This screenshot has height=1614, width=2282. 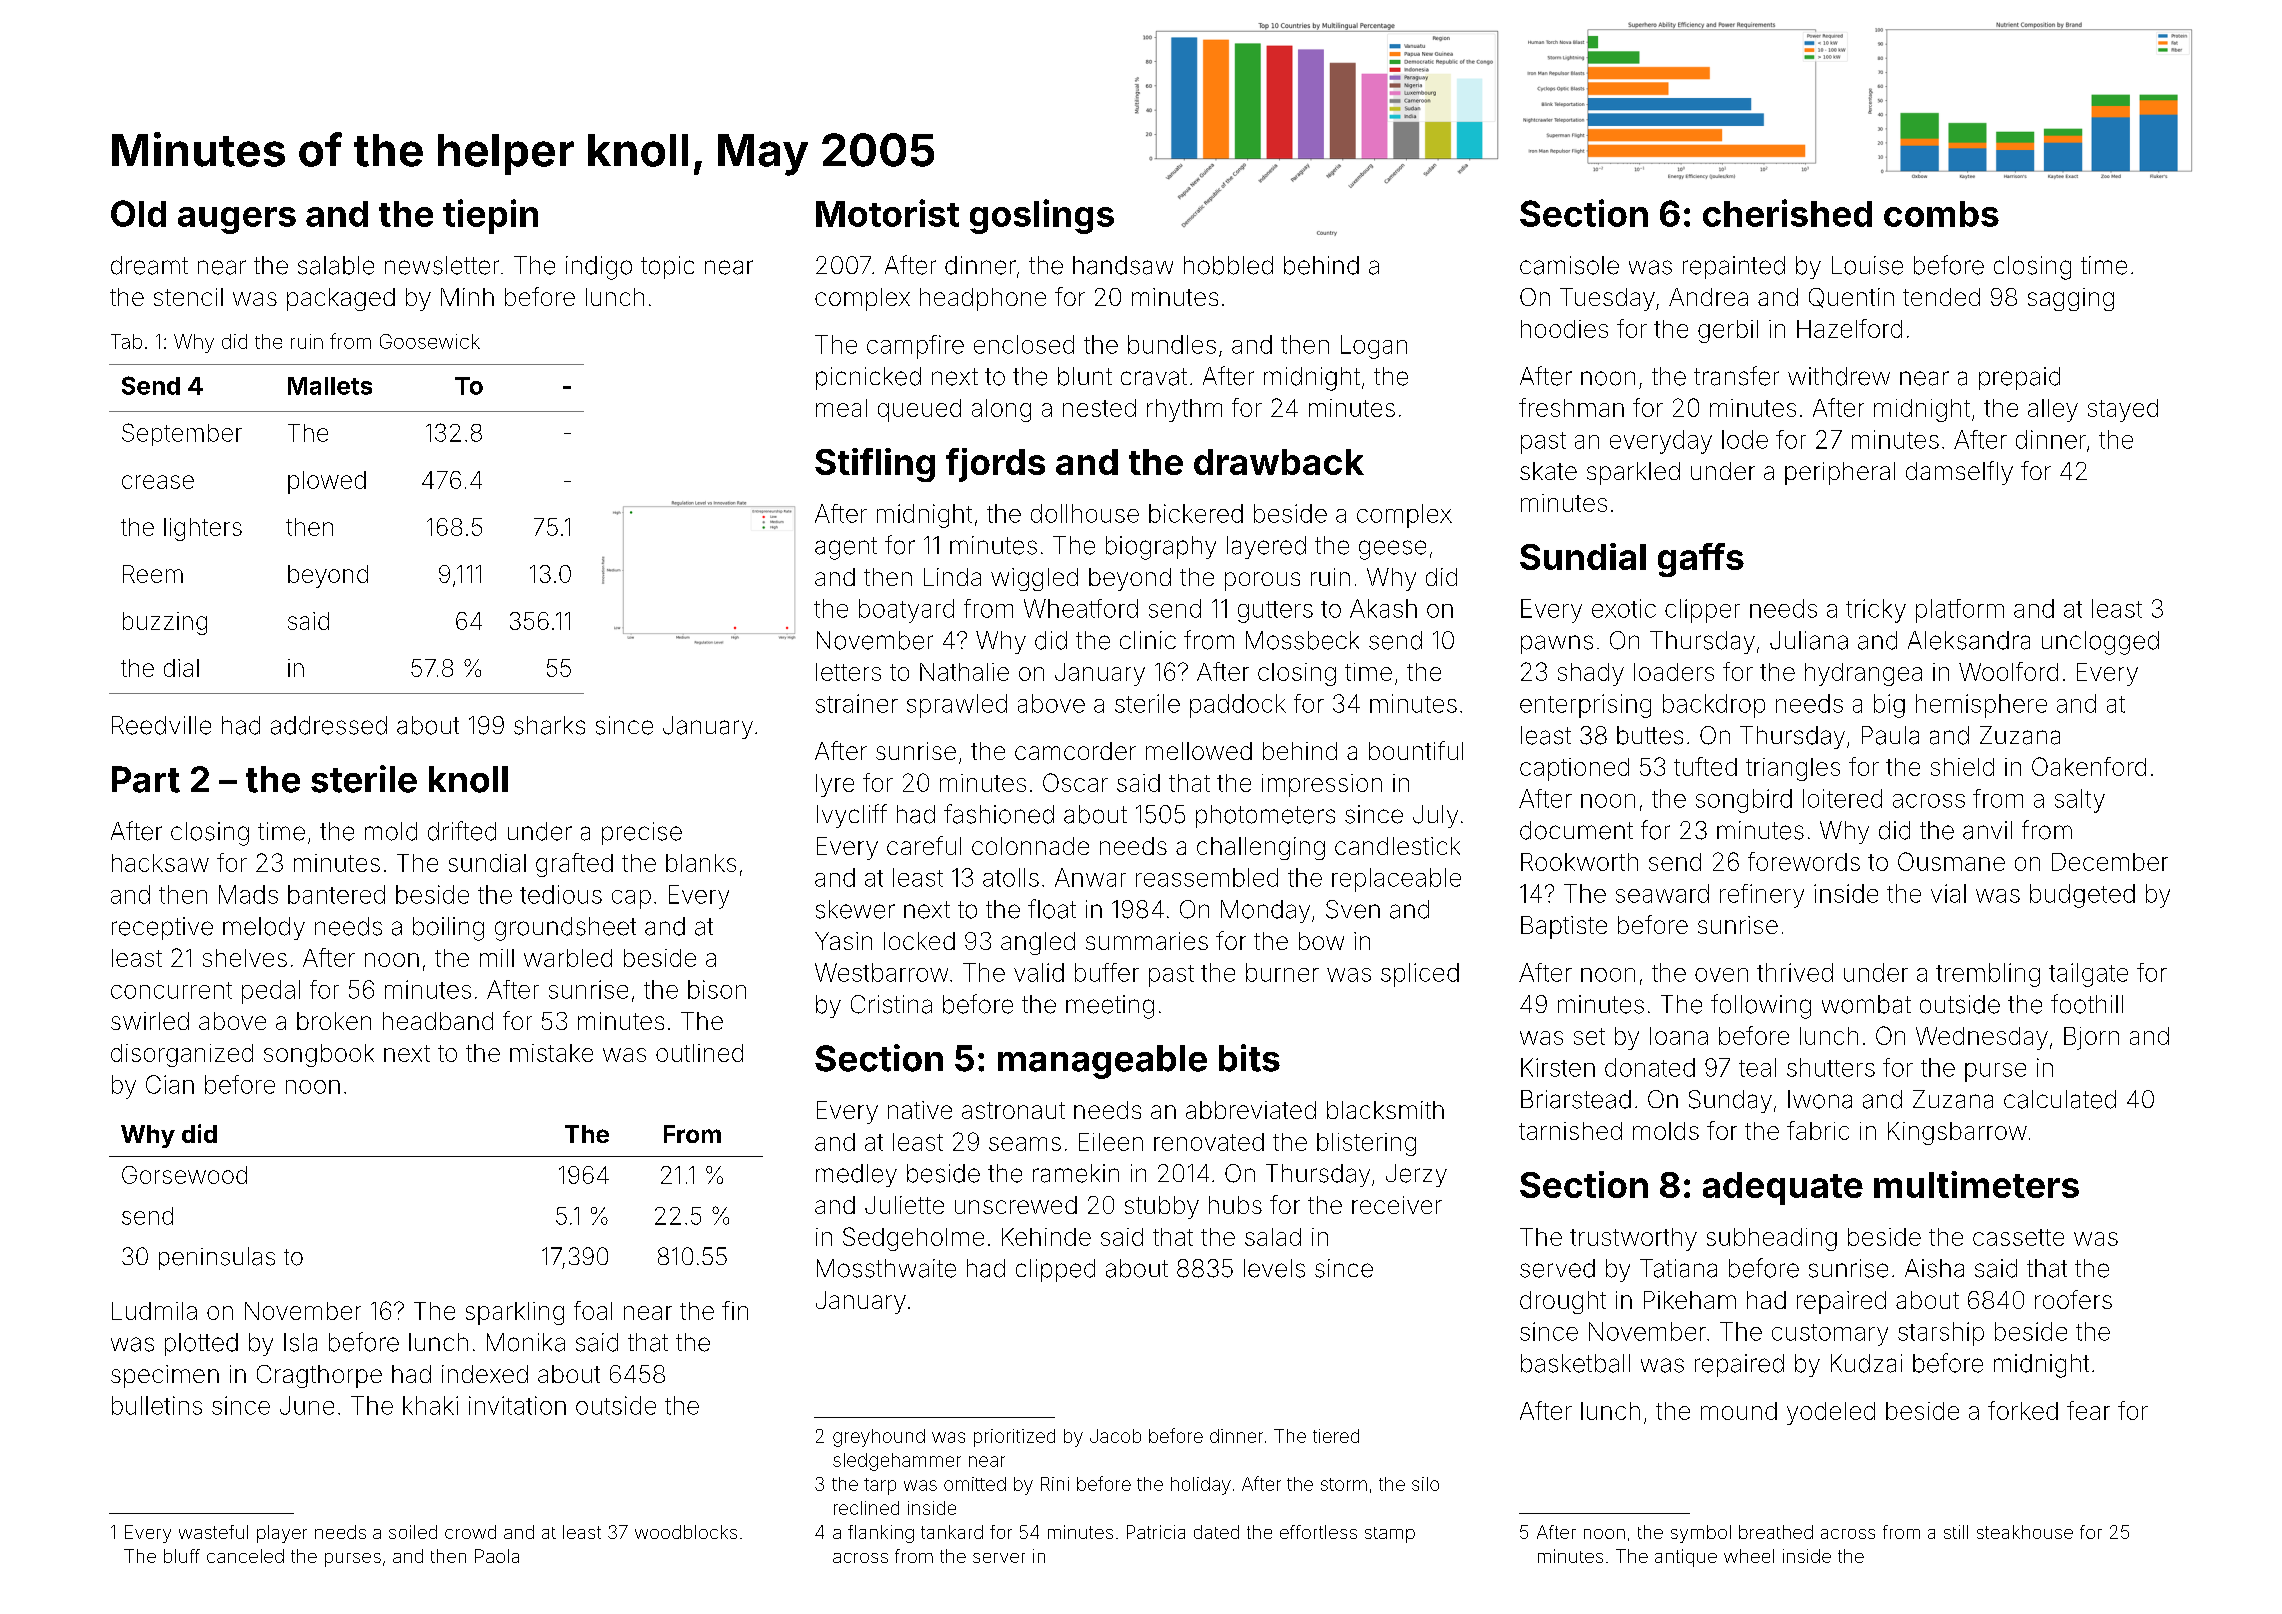 What do you see at coordinates (887, 213) in the screenshot?
I see `Motorist` at bounding box center [887, 213].
